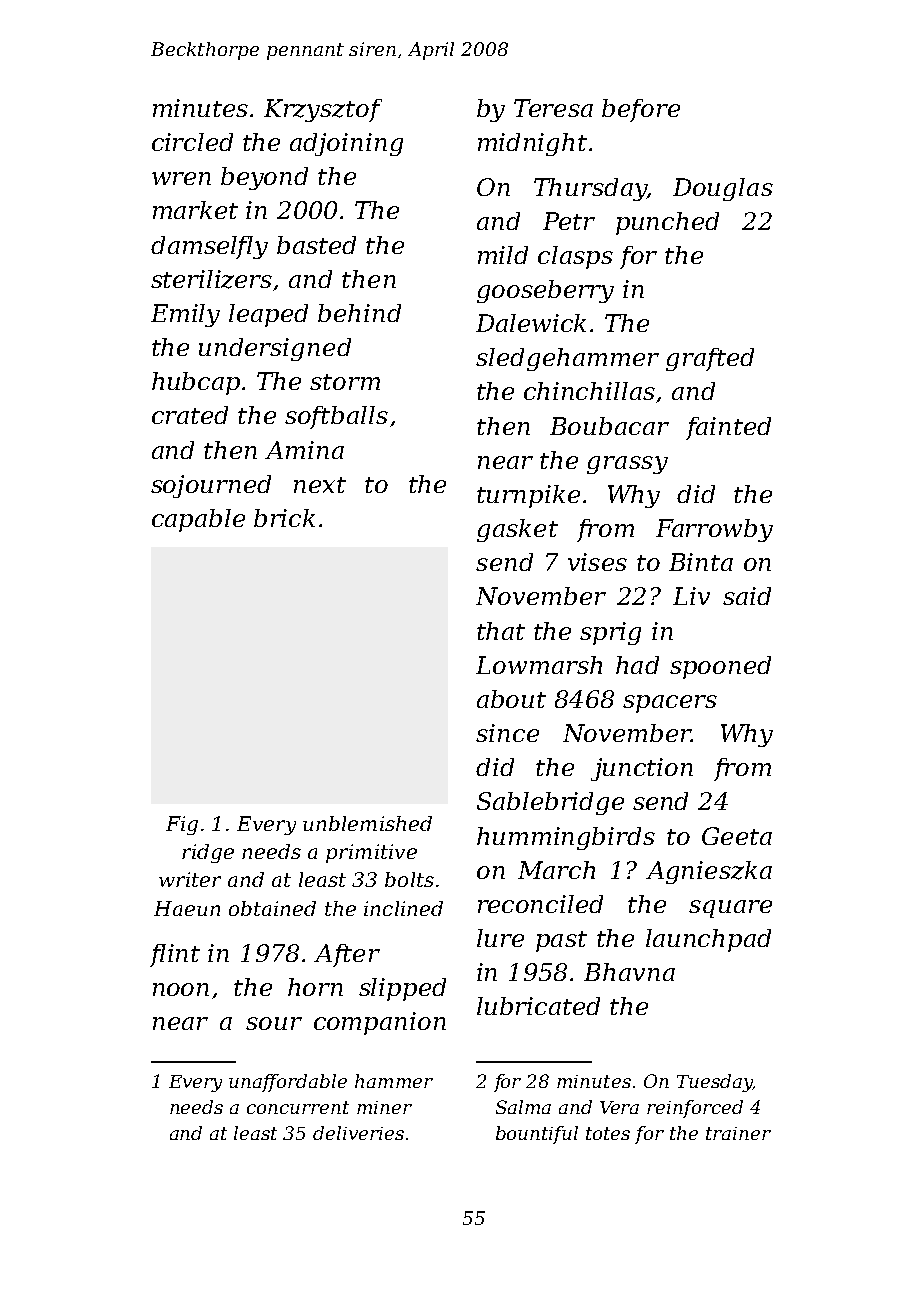 This screenshot has width=924, height=1311. I want to click on adjoining, so click(346, 144).
